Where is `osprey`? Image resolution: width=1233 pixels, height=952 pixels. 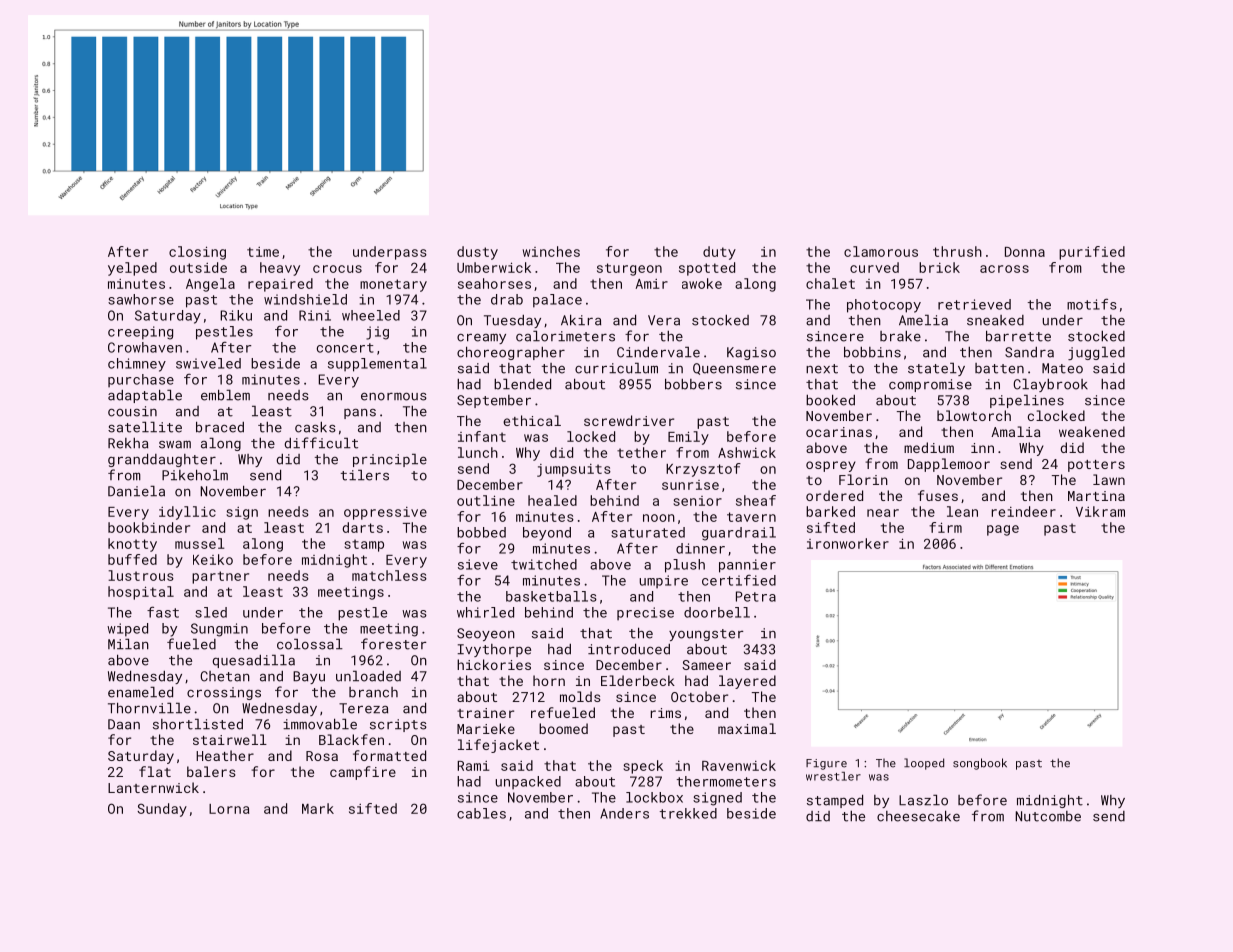
osprey is located at coordinates (831, 466).
